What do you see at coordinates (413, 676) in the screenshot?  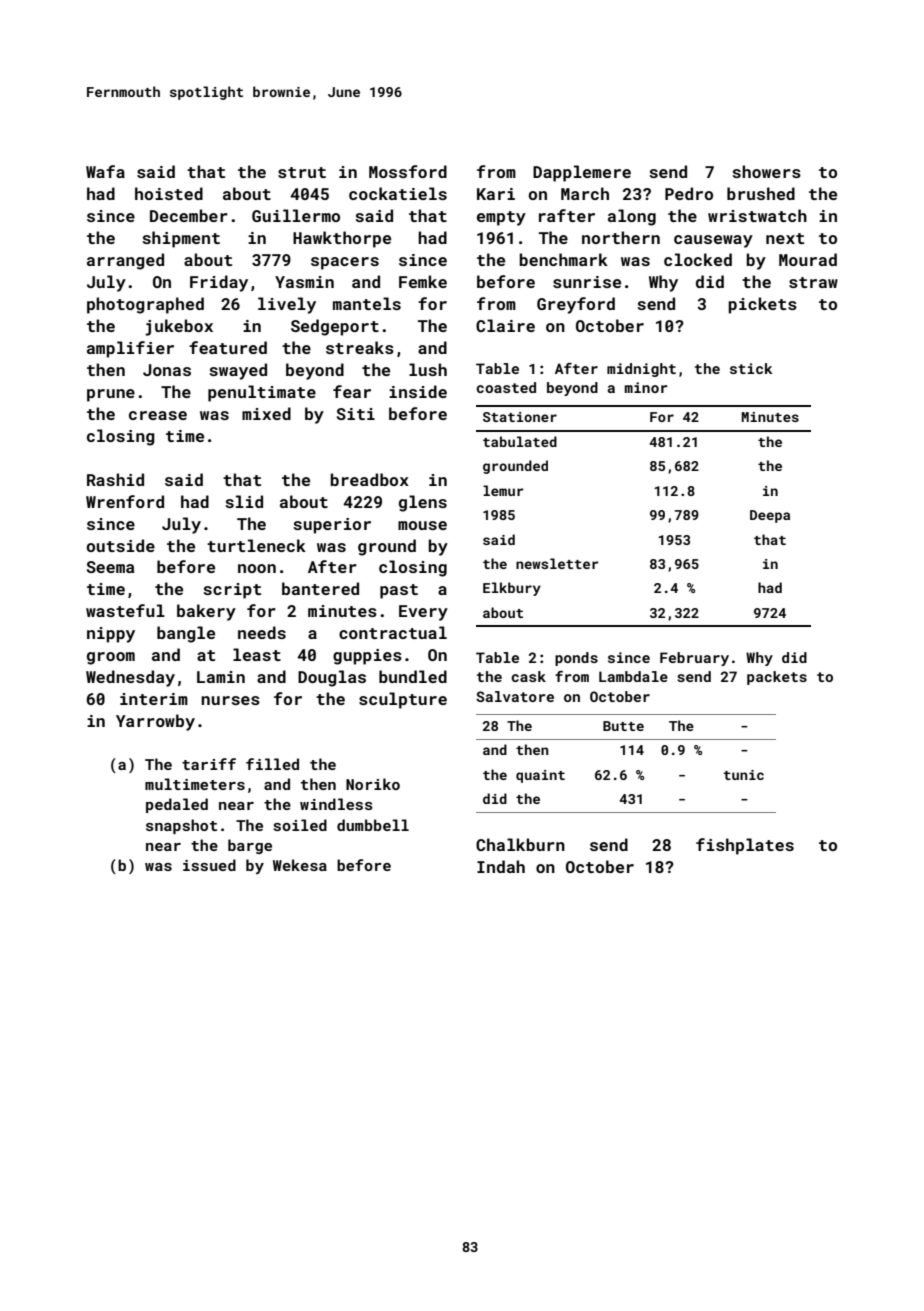 I see `bundled` at bounding box center [413, 676].
